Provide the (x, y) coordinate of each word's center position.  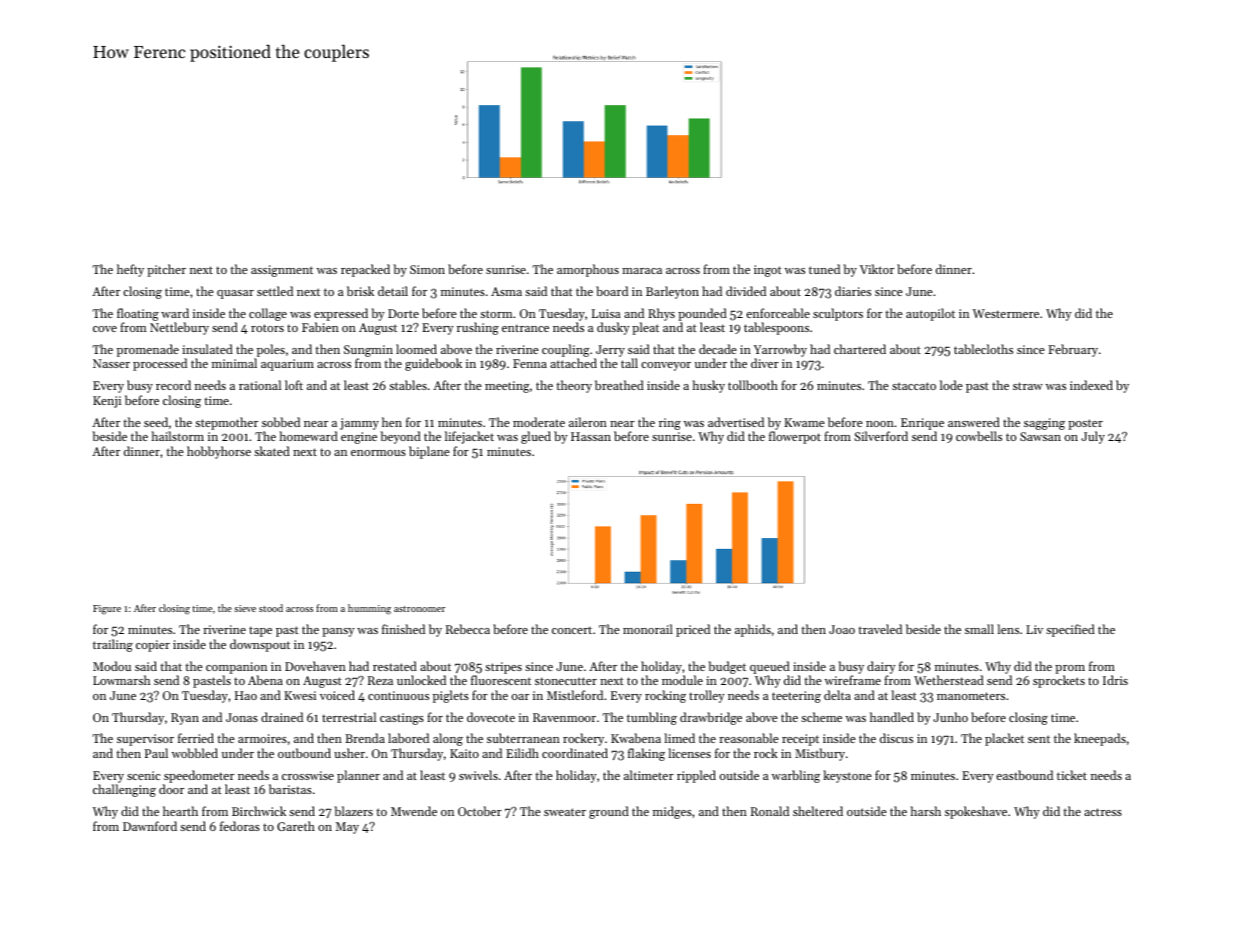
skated (272, 451)
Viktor (877, 269)
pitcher (166, 270)
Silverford (881, 436)
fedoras (240, 826)
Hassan (591, 436)
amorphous (588, 270)
